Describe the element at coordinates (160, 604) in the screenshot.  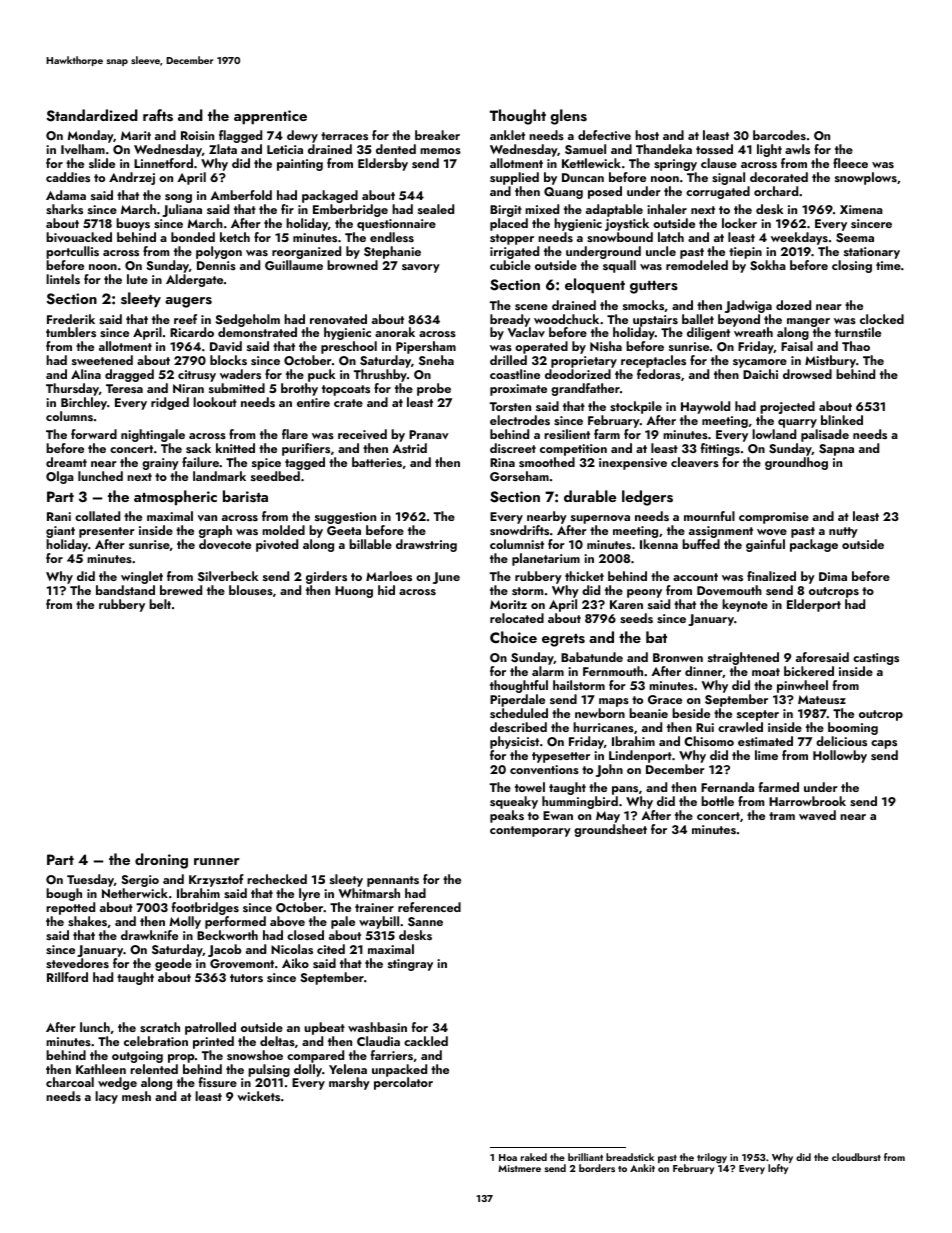
I see `belt` at that location.
